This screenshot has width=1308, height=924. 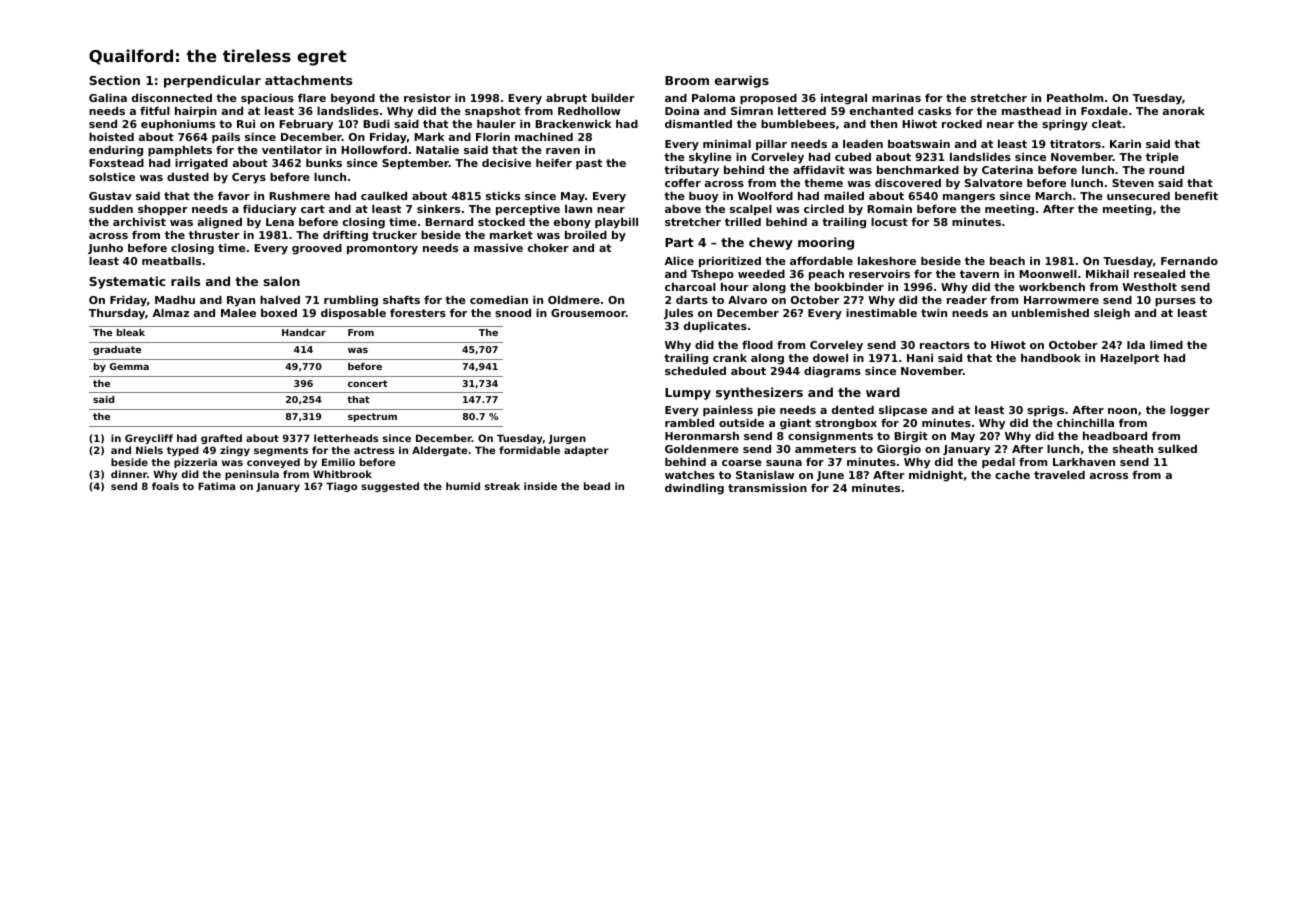 What do you see at coordinates (308, 80) in the screenshot?
I see `attachments` at bounding box center [308, 80].
